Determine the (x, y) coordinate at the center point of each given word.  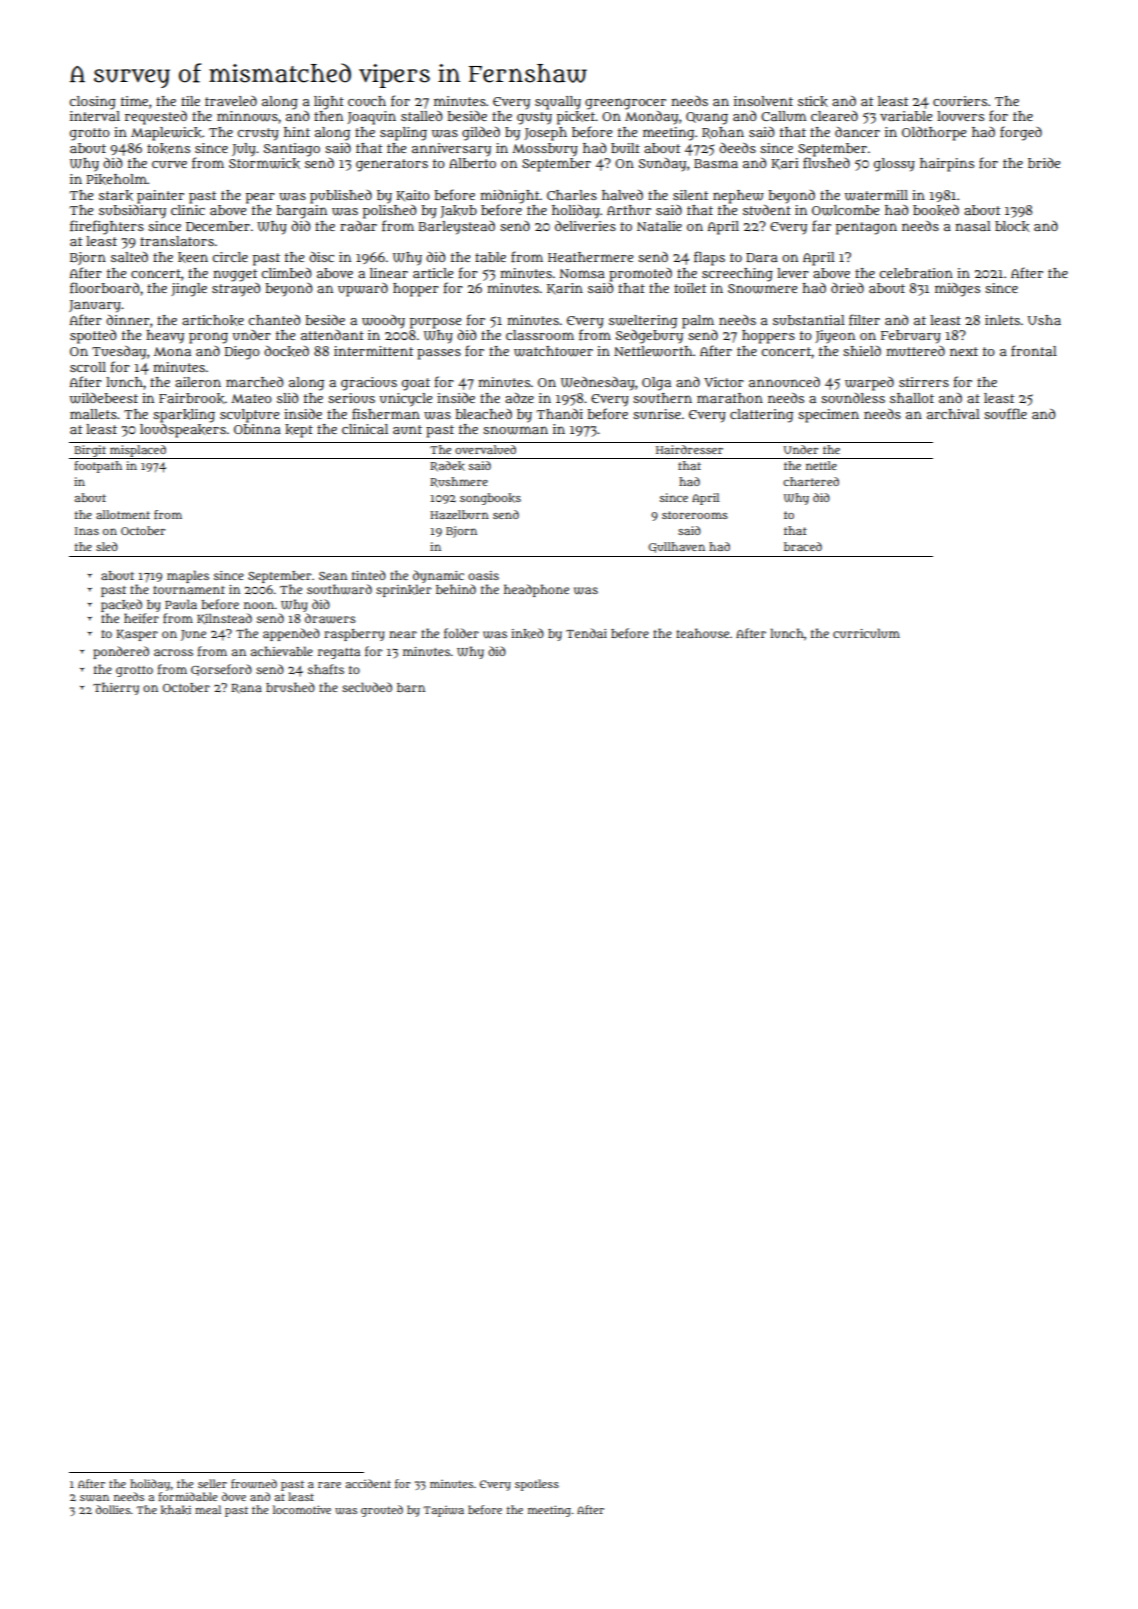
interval (95, 116)
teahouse (702, 633)
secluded (367, 687)
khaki (176, 1510)
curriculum (866, 633)
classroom (540, 335)
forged (1021, 133)
